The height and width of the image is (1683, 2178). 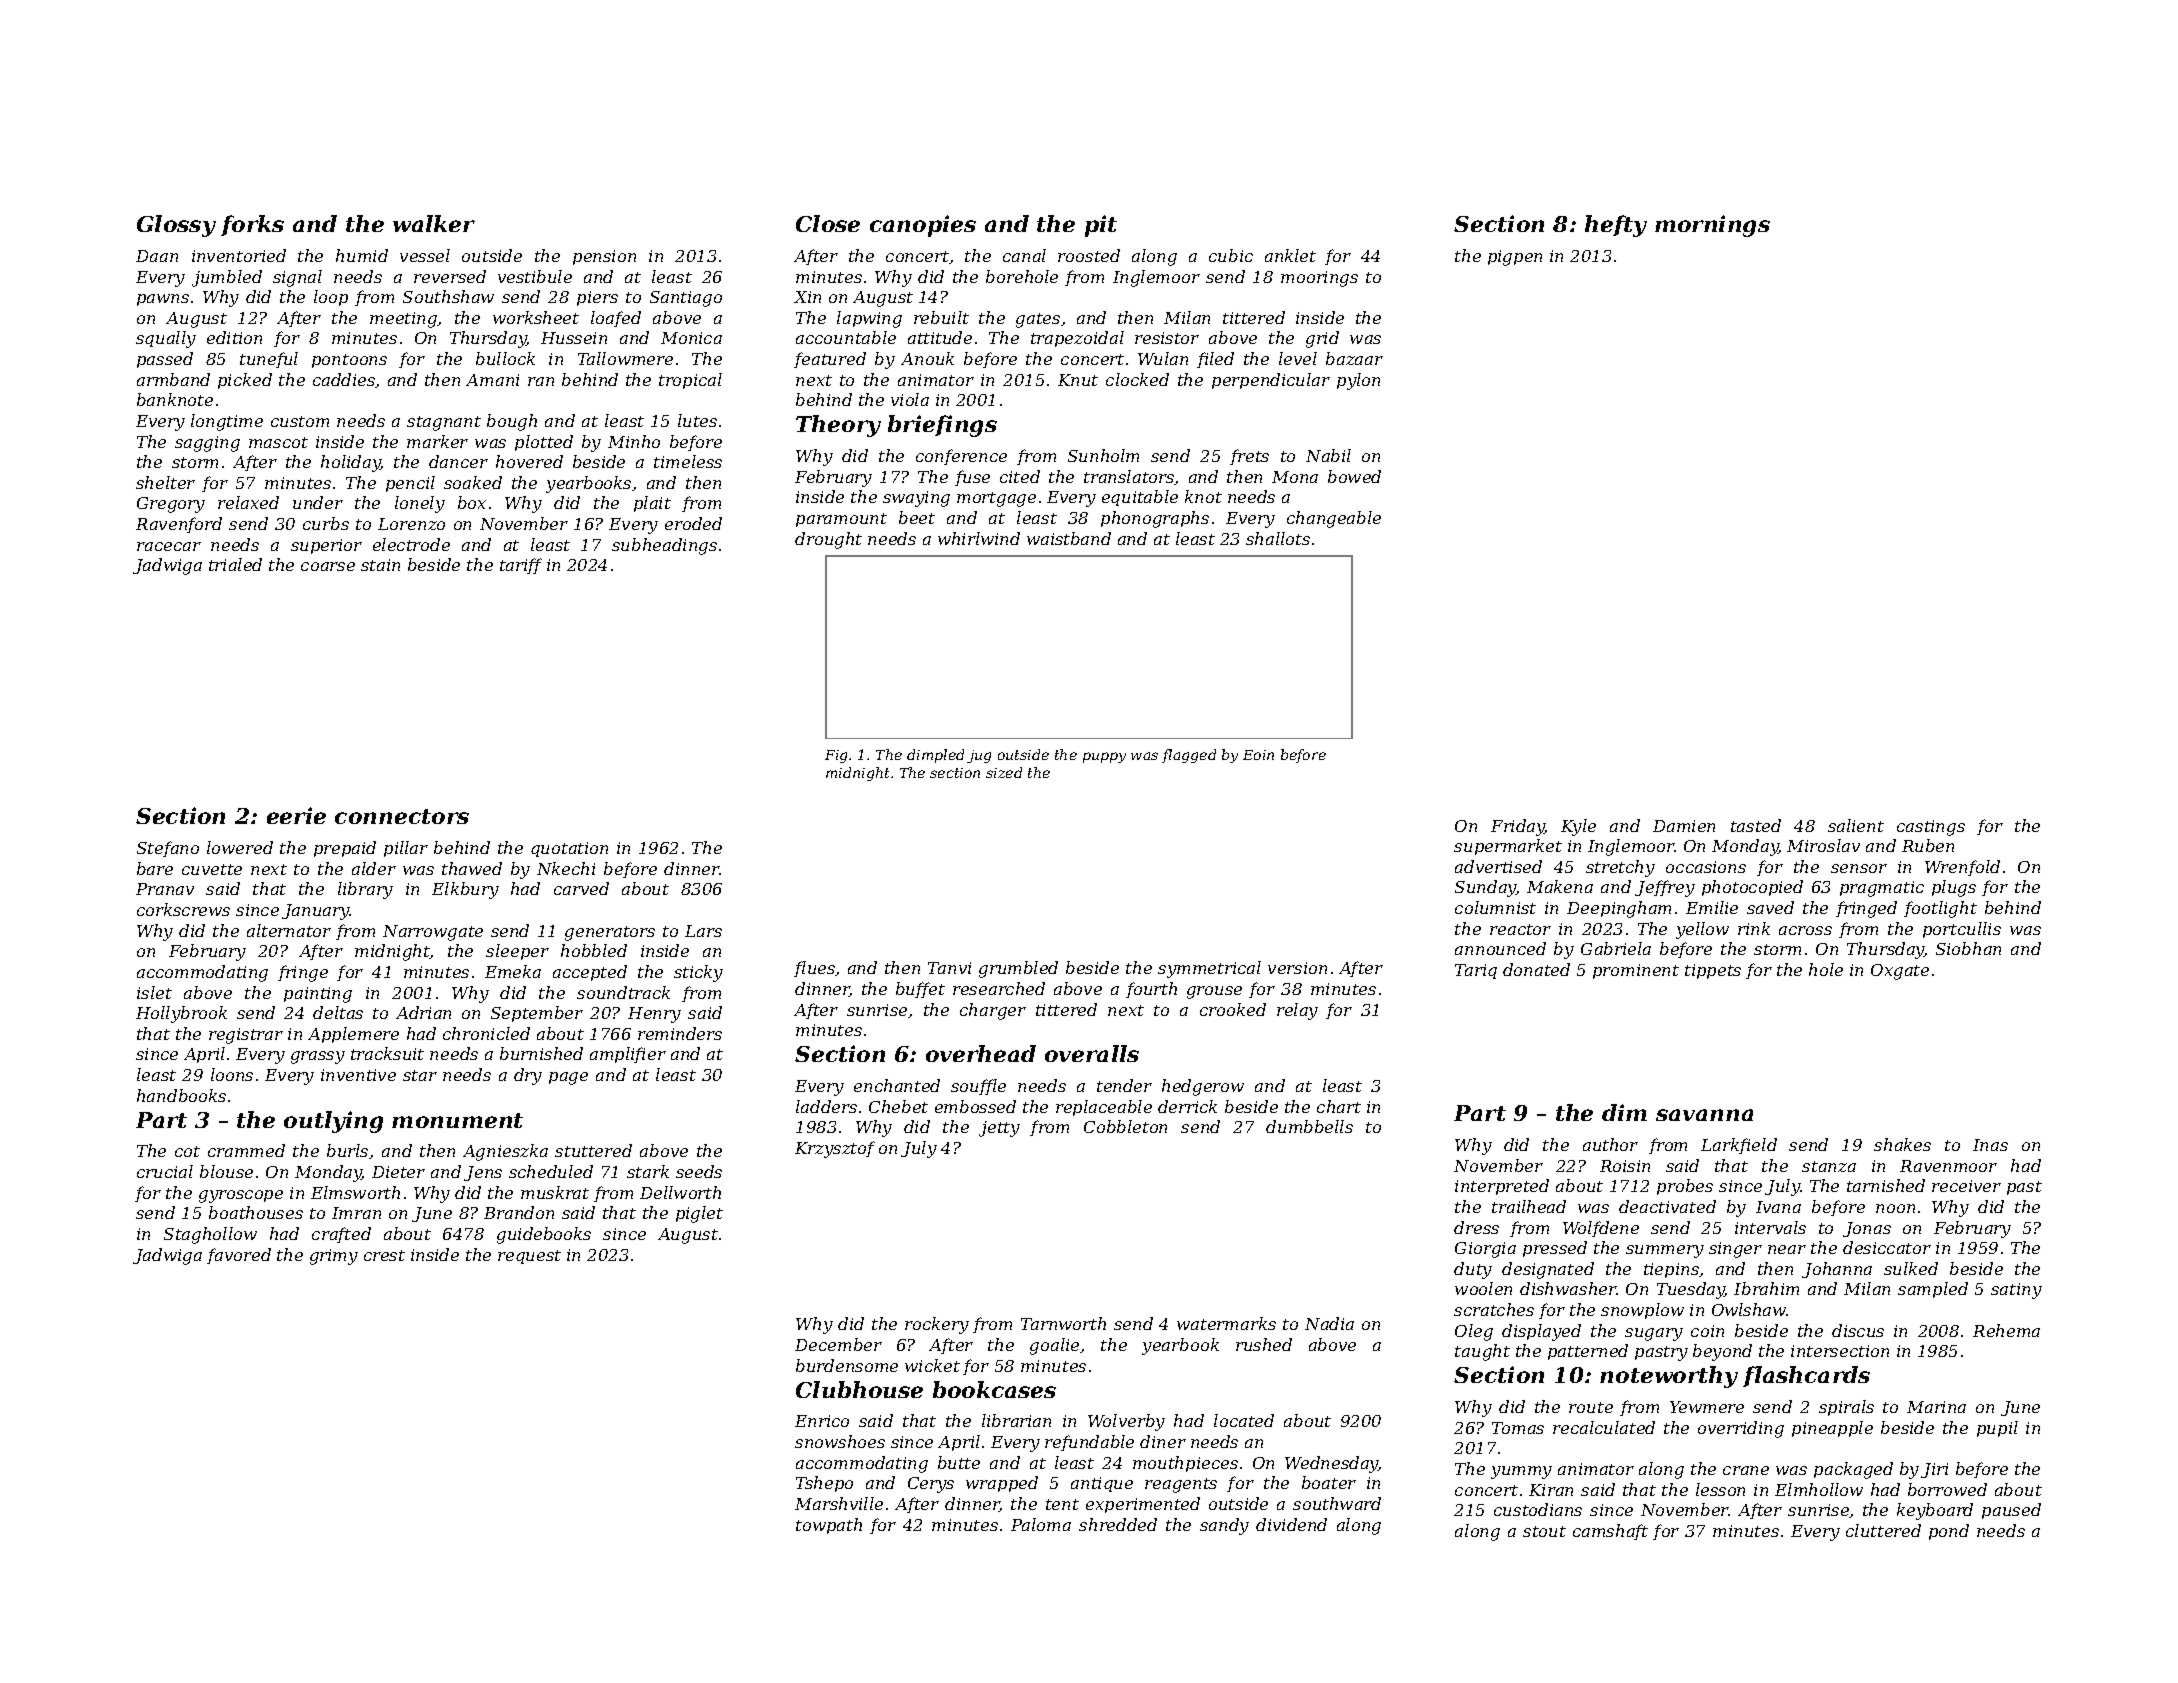 I want to click on hedgerow, so click(x=1203, y=1087).
